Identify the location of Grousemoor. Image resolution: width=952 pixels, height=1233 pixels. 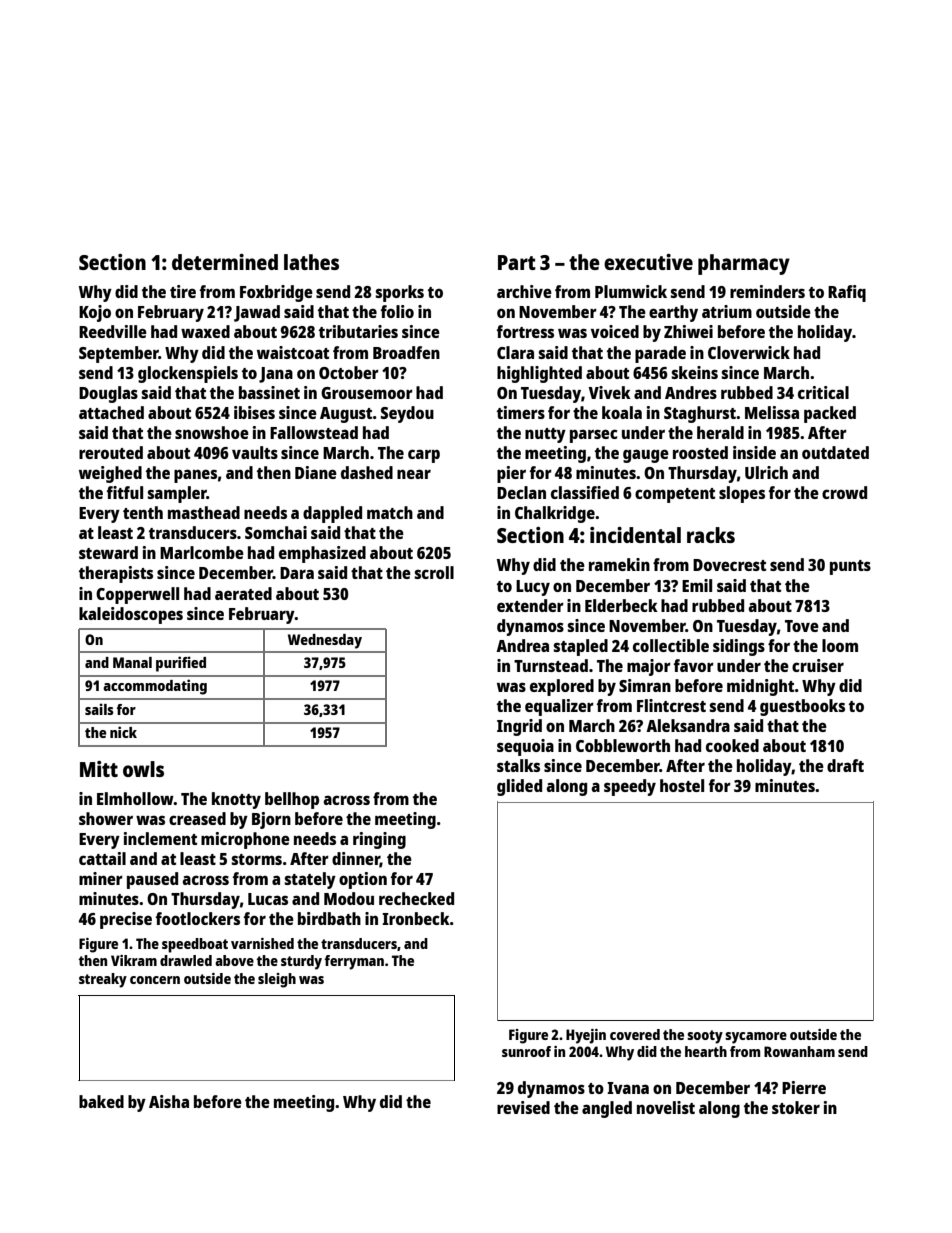
(367, 393).
